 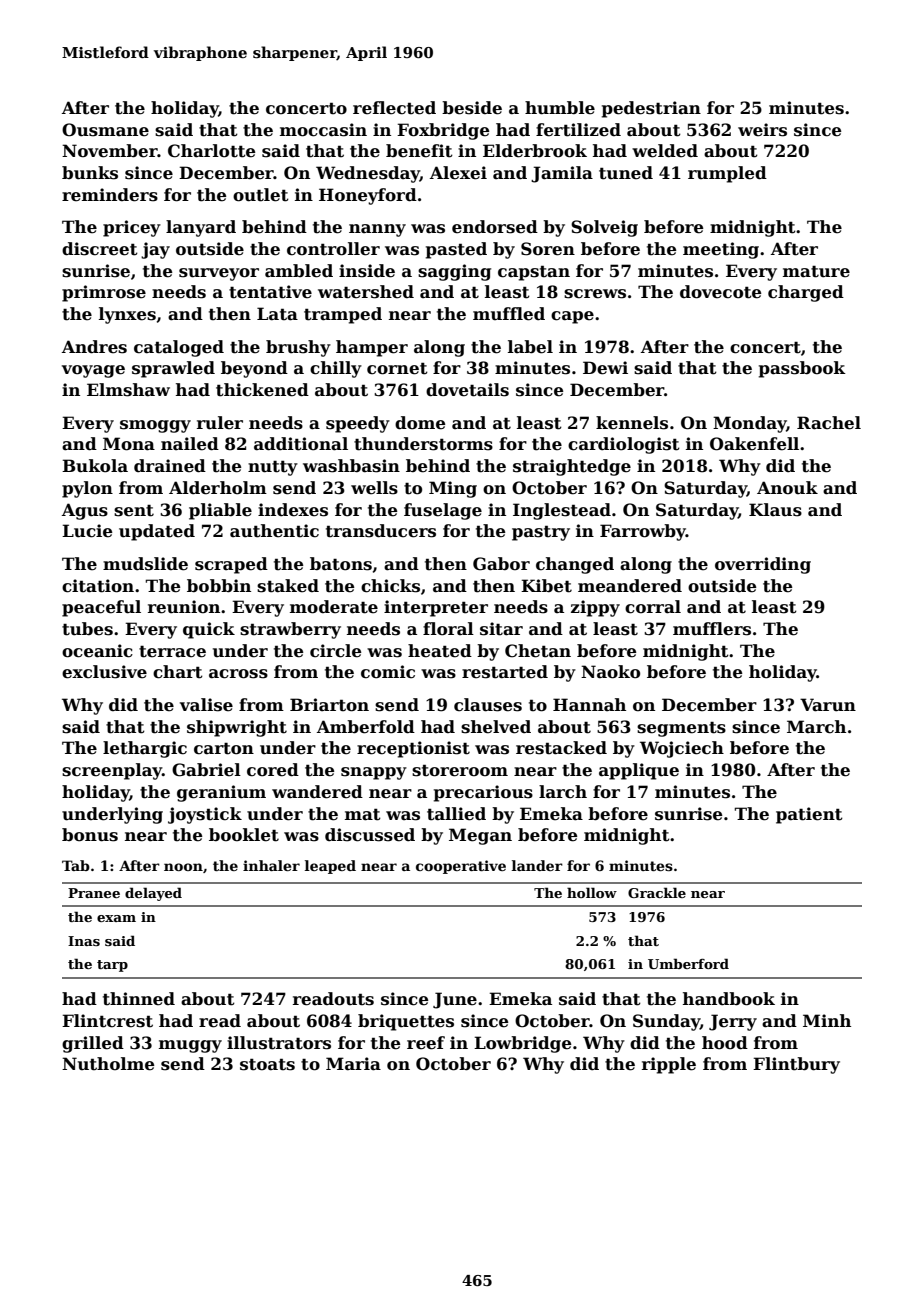 What do you see at coordinates (467, 390) in the image?
I see `dovetails` at bounding box center [467, 390].
